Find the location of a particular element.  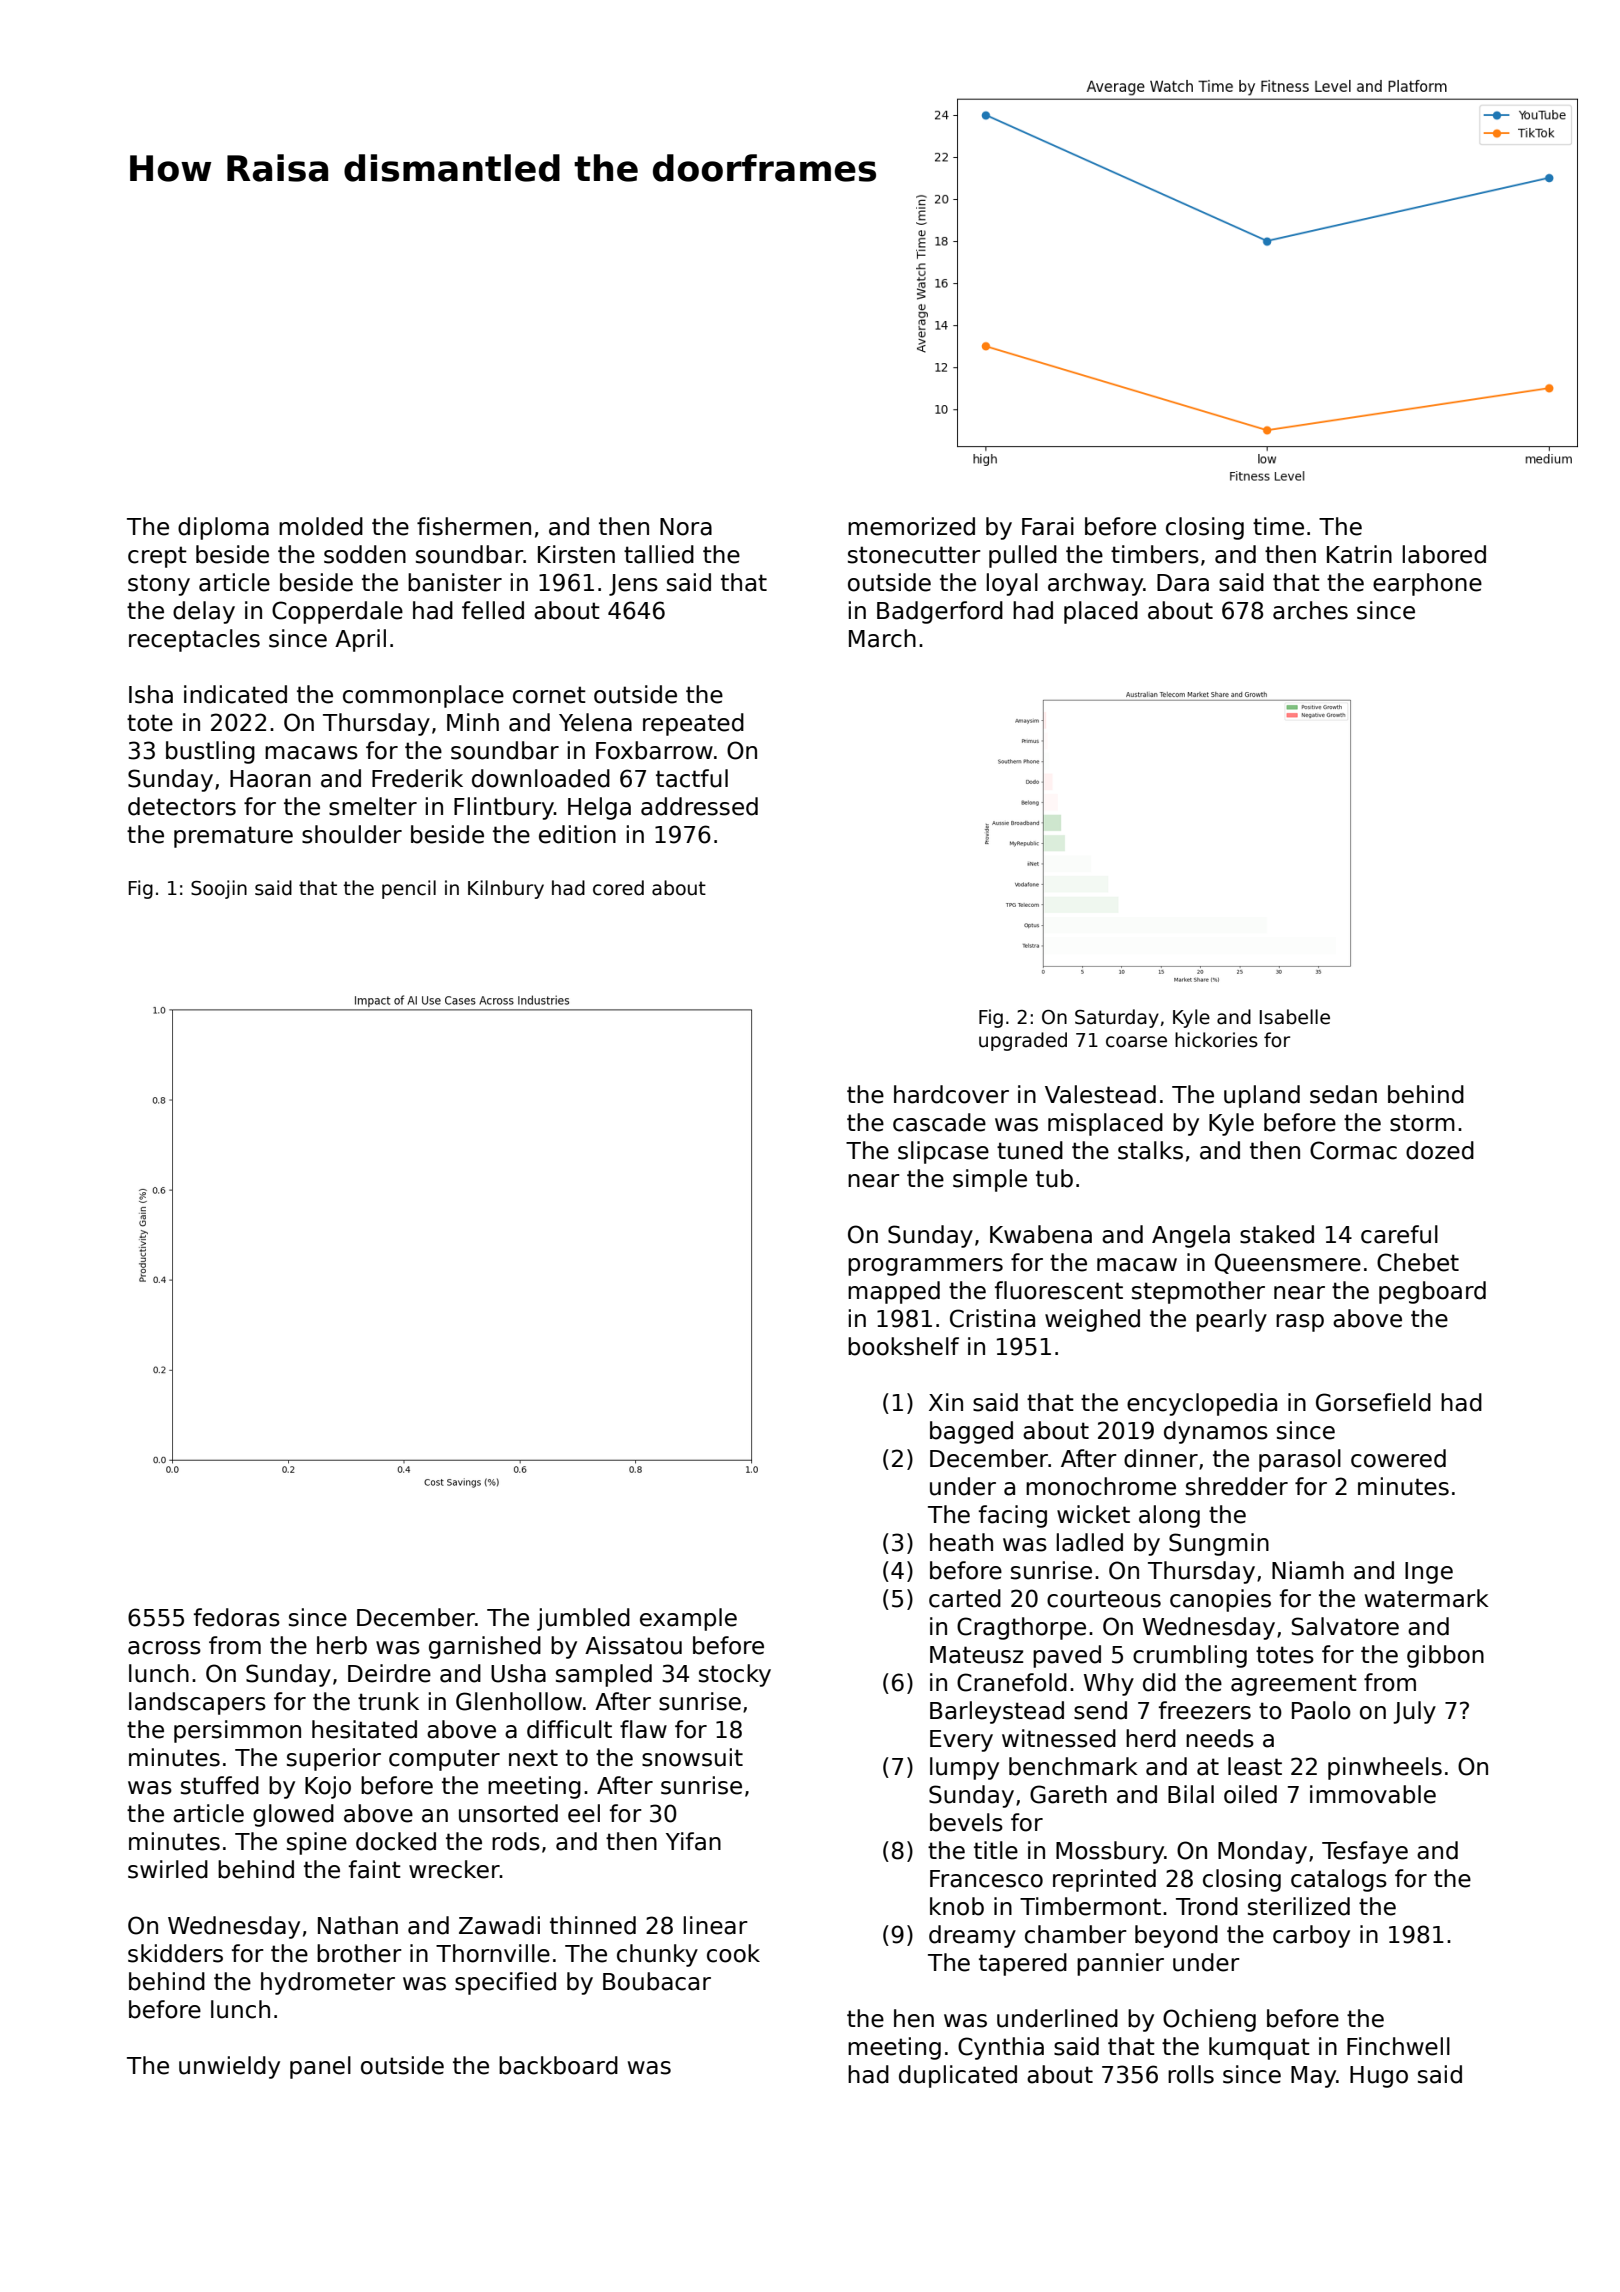

Nora is located at coordinates (686, 527).
